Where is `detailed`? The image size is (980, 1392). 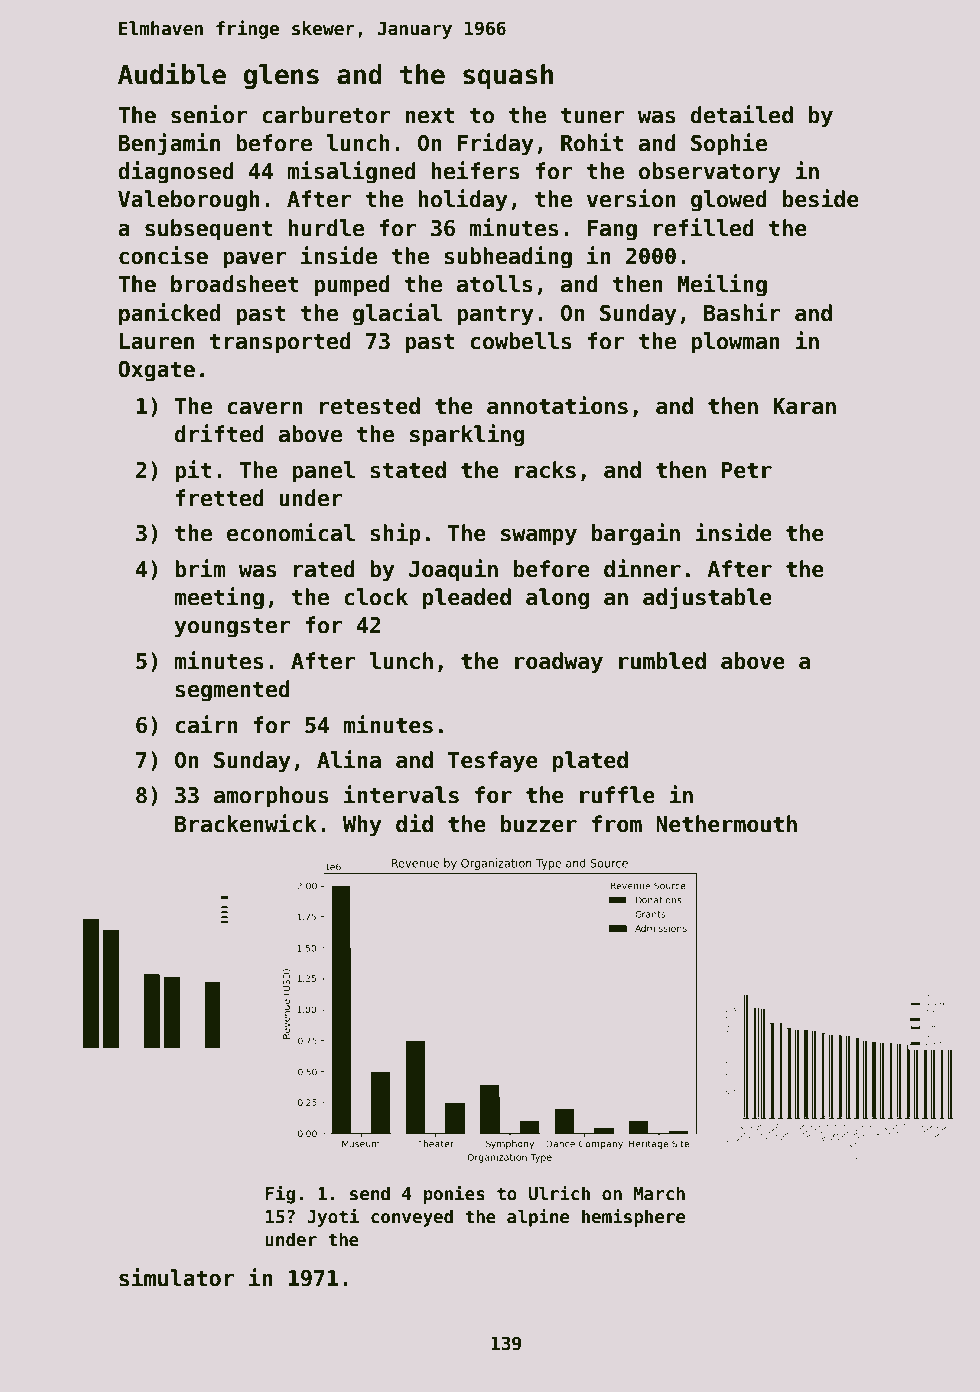 detailed is located at coordinates (742, 114).
